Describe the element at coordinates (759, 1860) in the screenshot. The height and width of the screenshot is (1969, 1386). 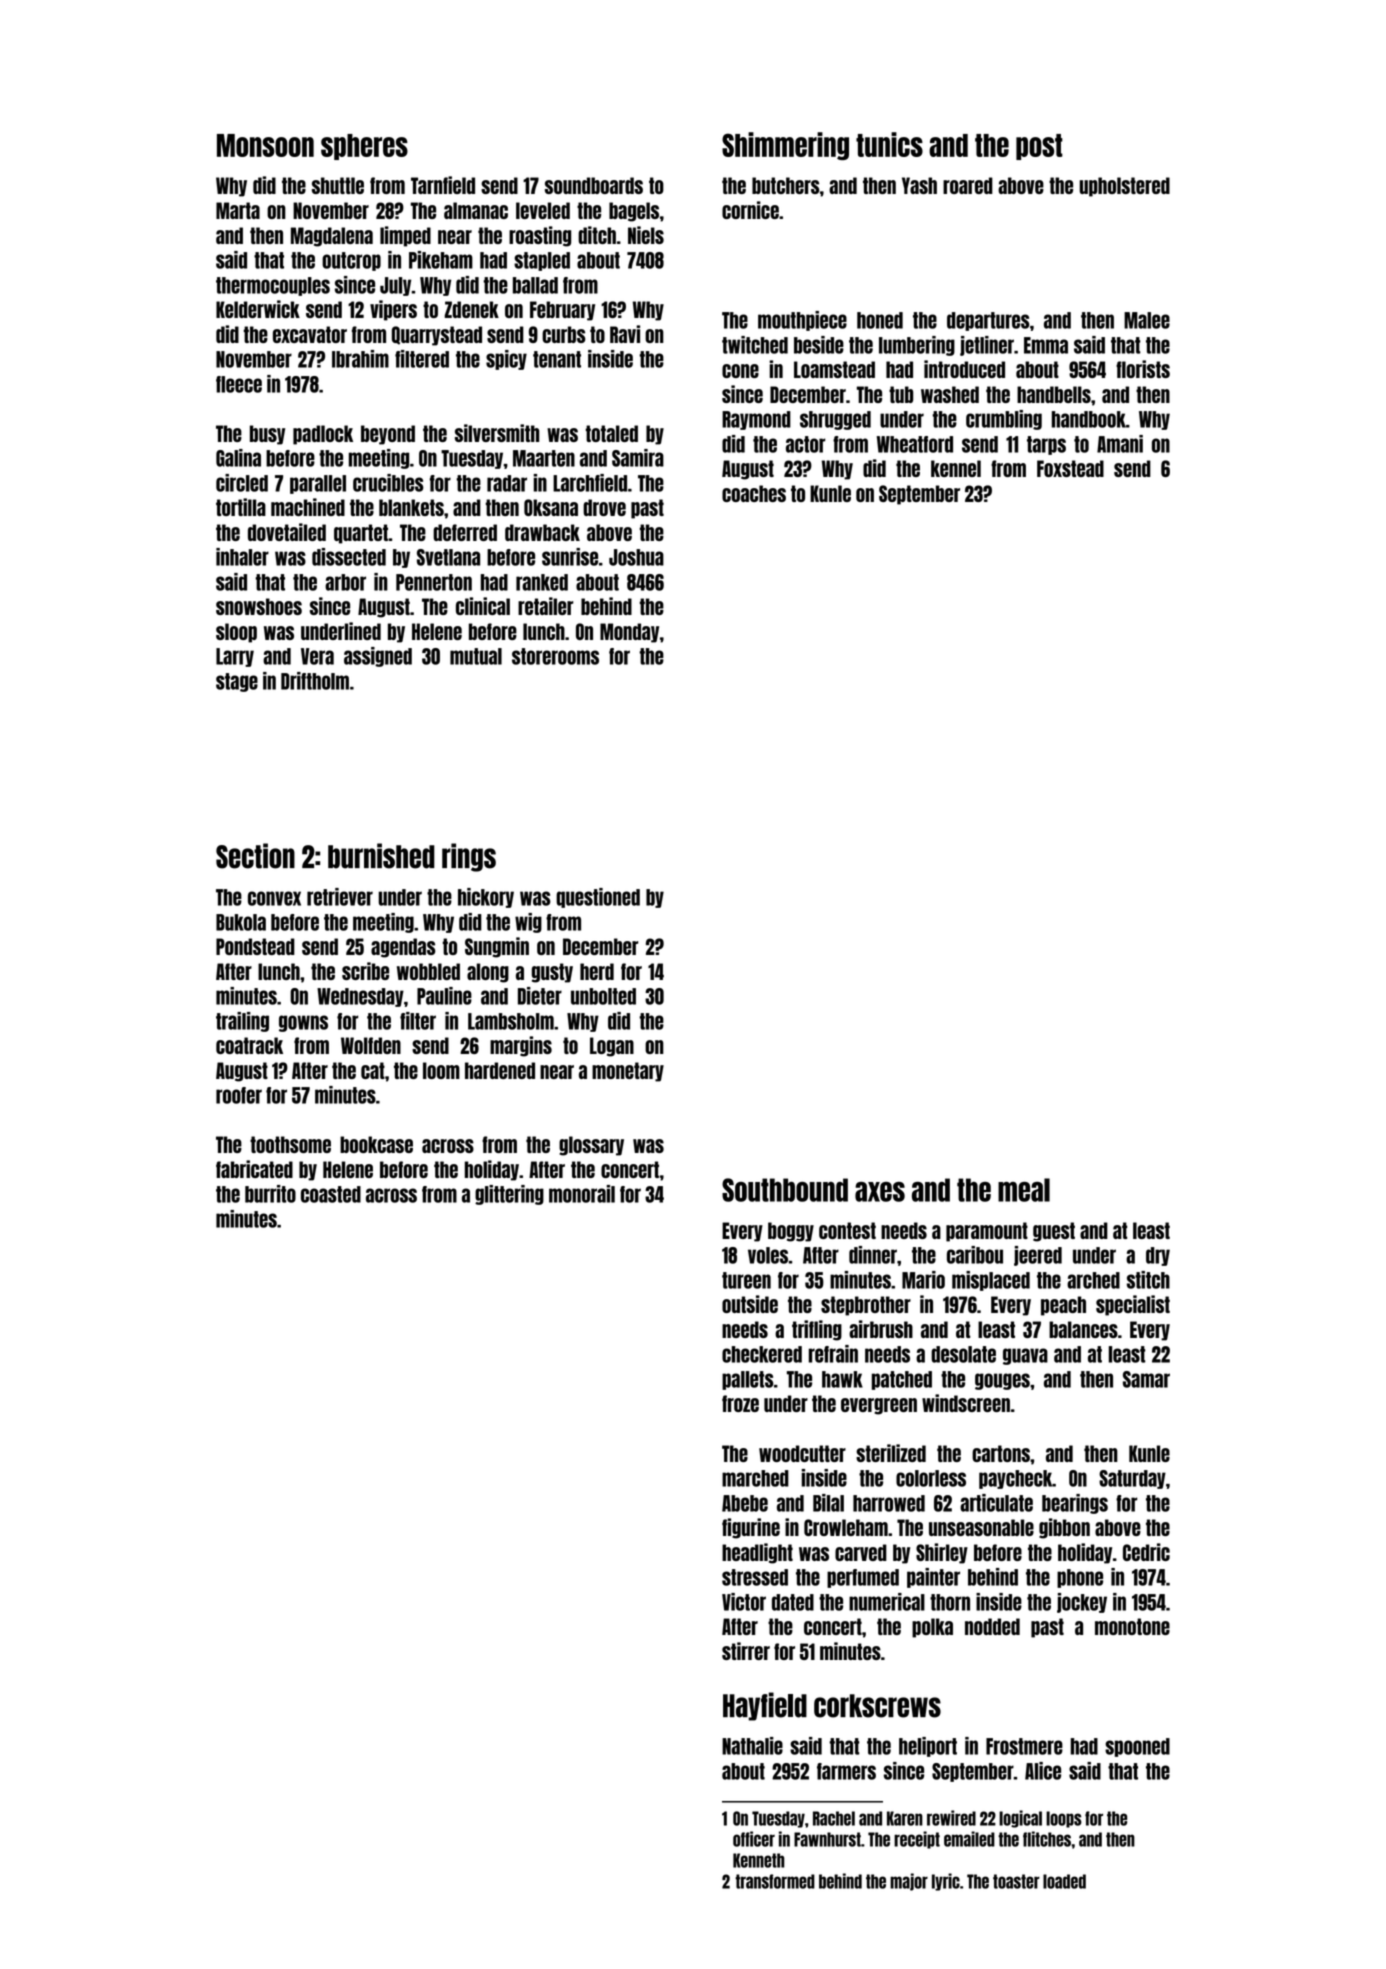
I see `Kenneth` at that location.
